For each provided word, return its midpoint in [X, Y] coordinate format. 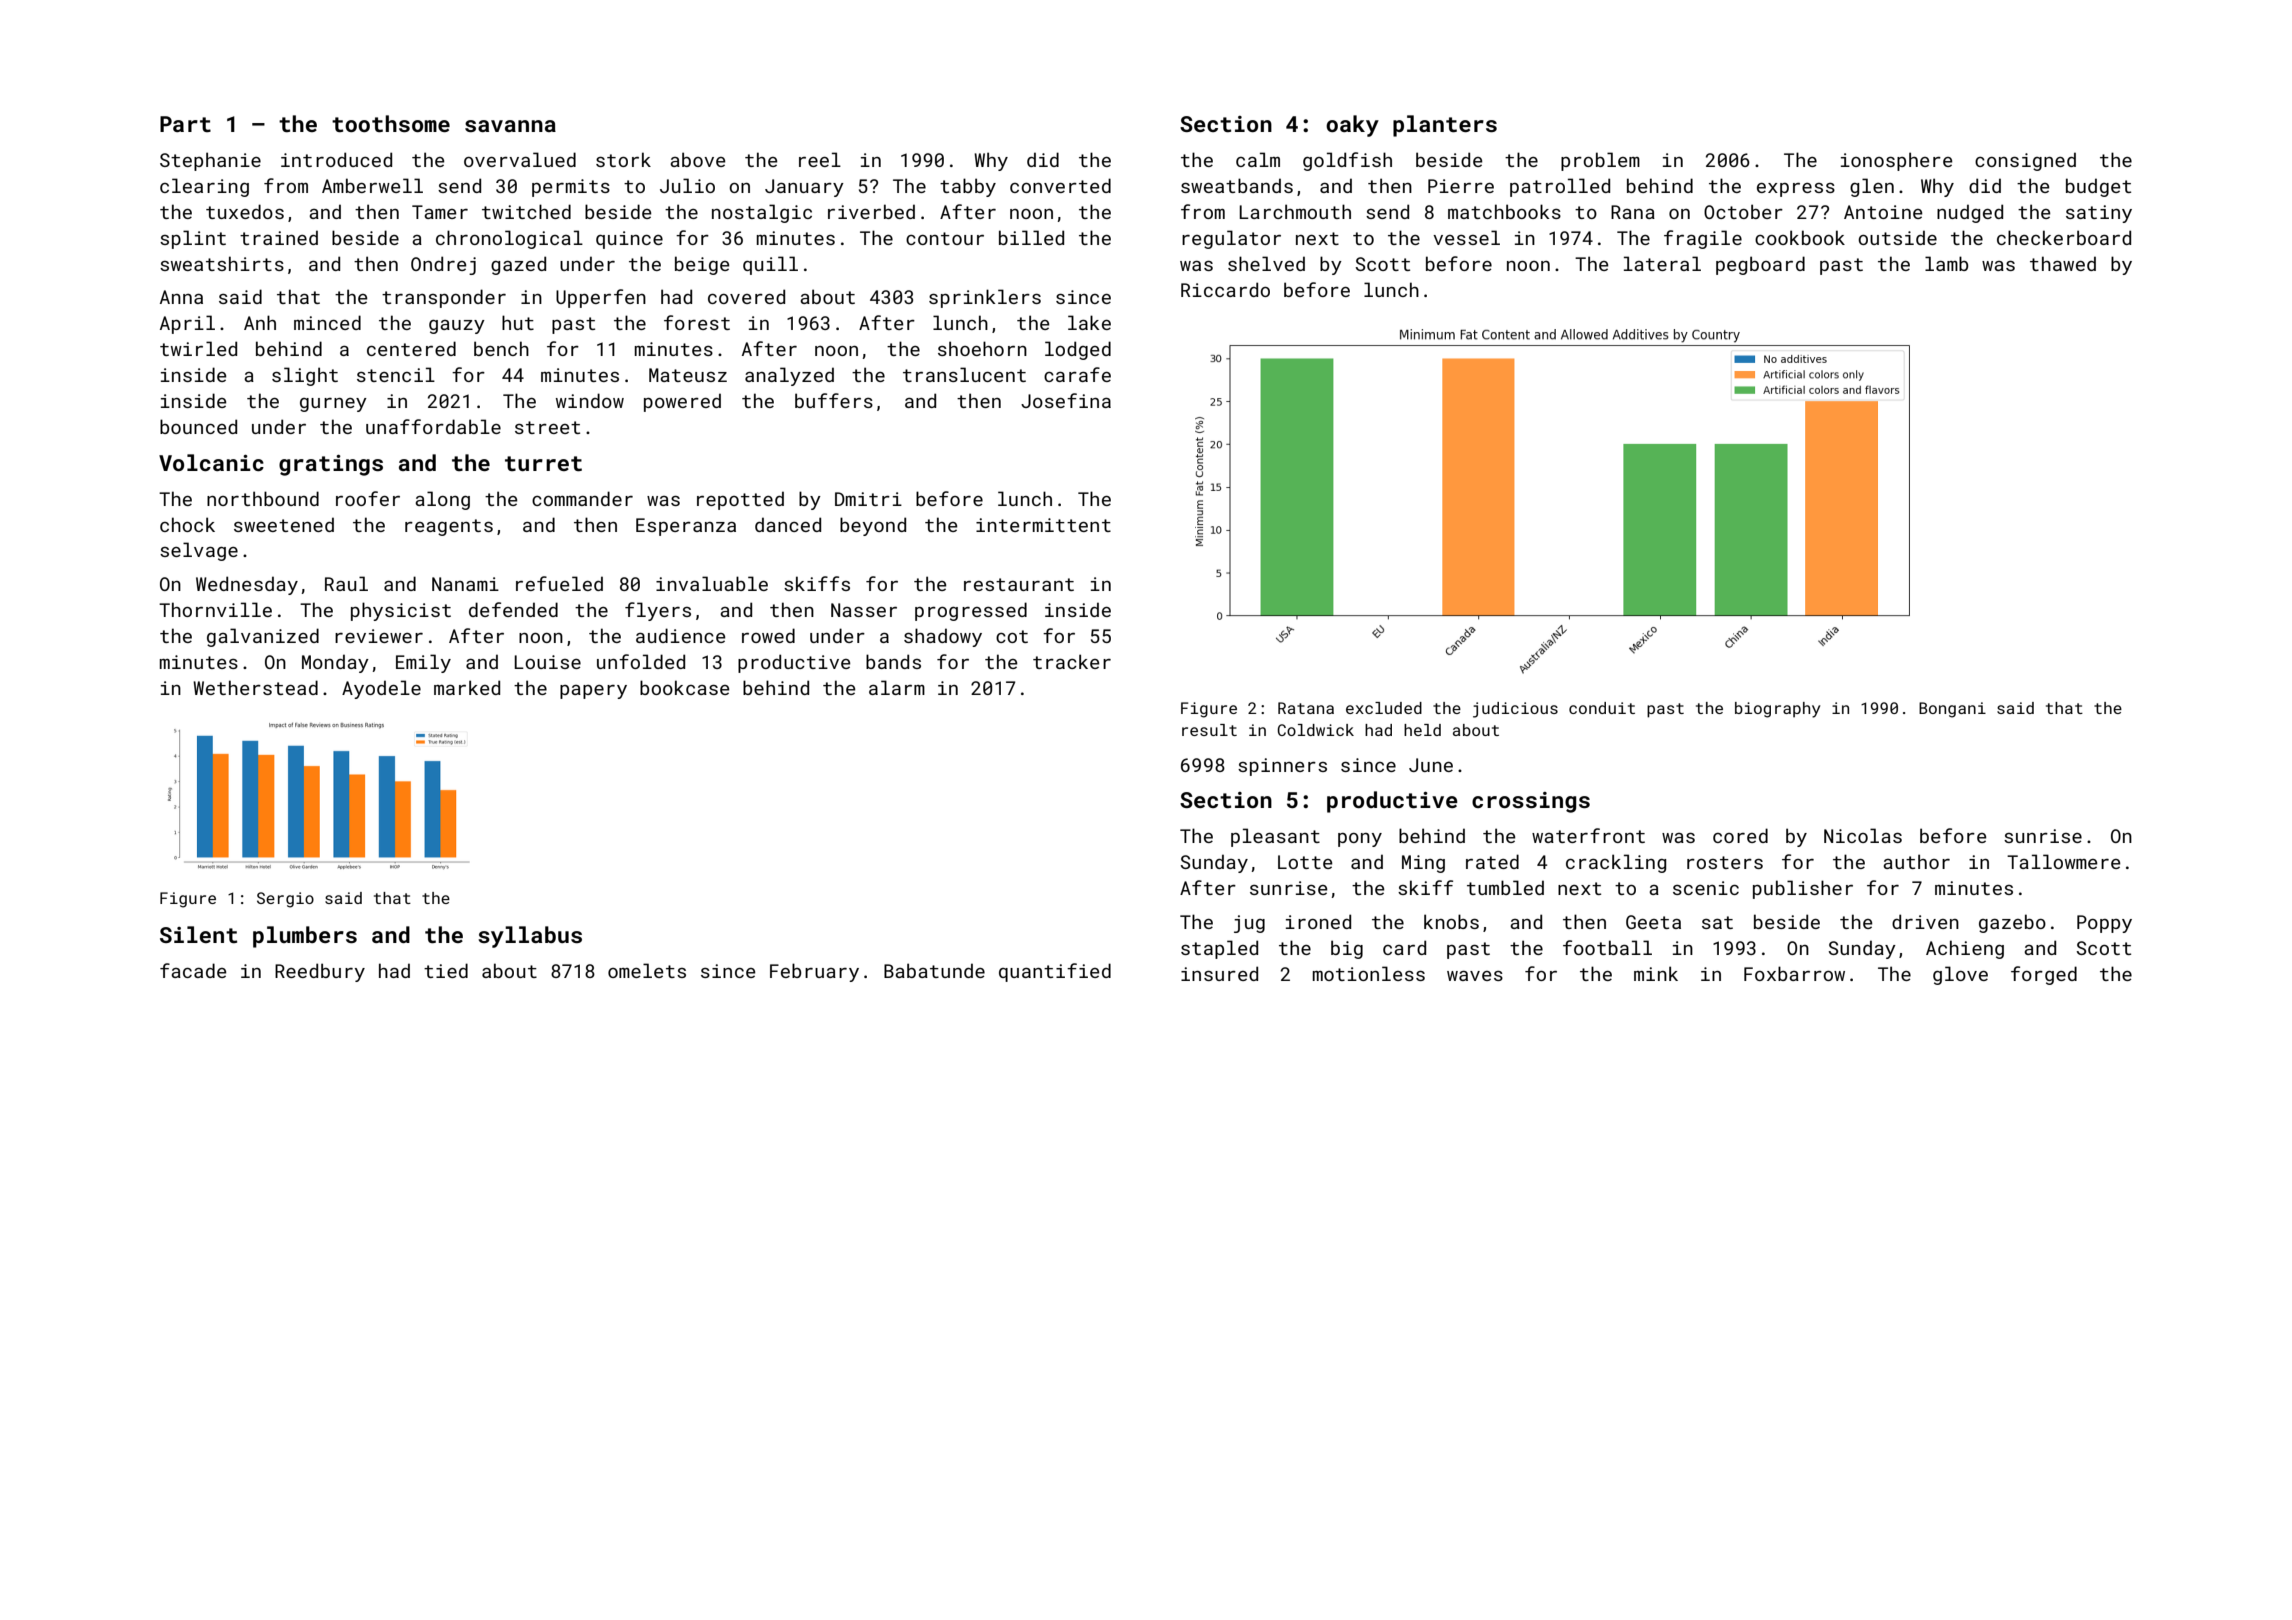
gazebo [2012, 923]
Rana [1633, 212]
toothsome [391, 123]
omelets [647, 970]
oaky [1352, 126]
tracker [1072, 661]
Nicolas [1863, 835]
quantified [1055, 972]
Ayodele [381, 689]
